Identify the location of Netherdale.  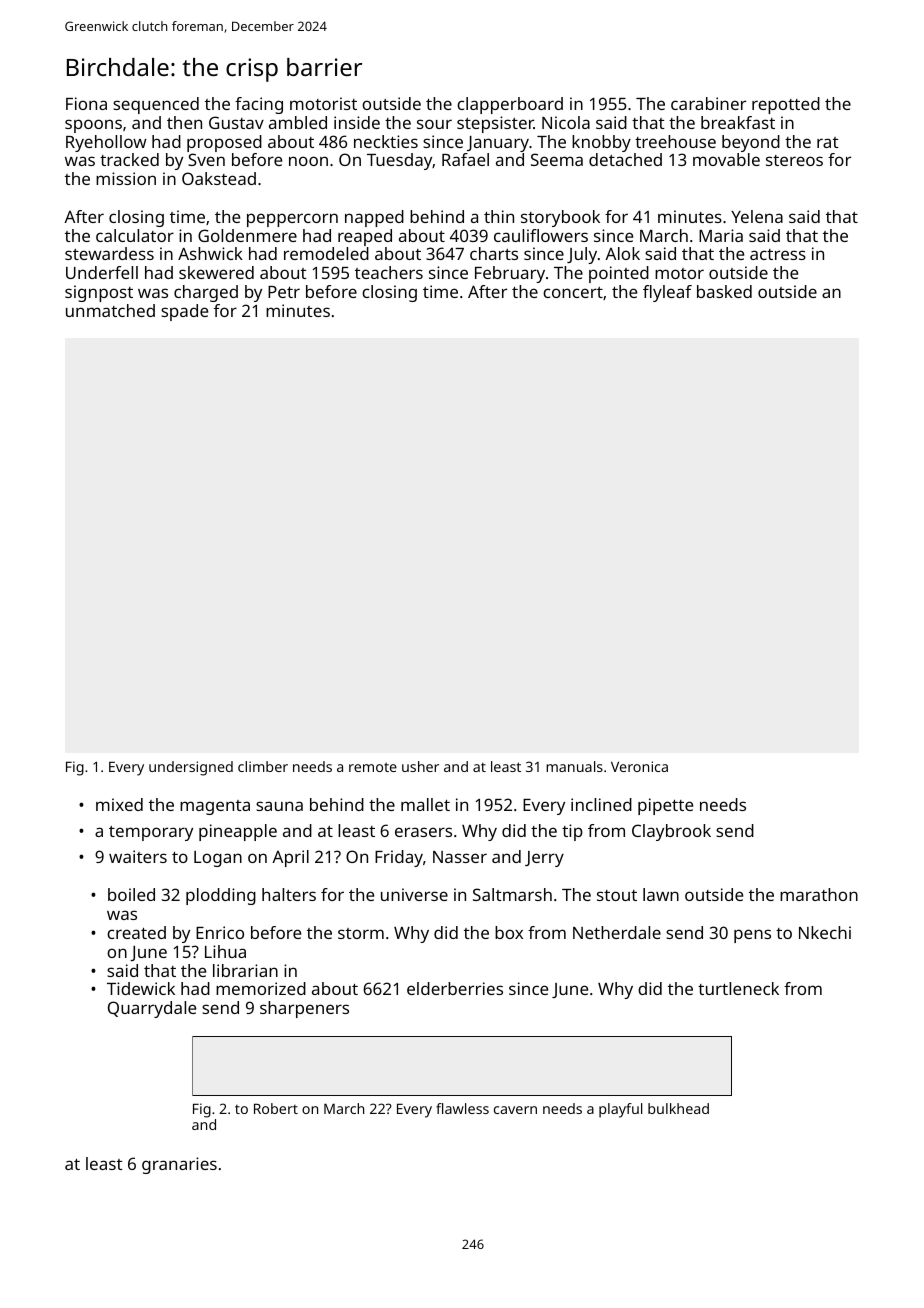
(617, 932).
